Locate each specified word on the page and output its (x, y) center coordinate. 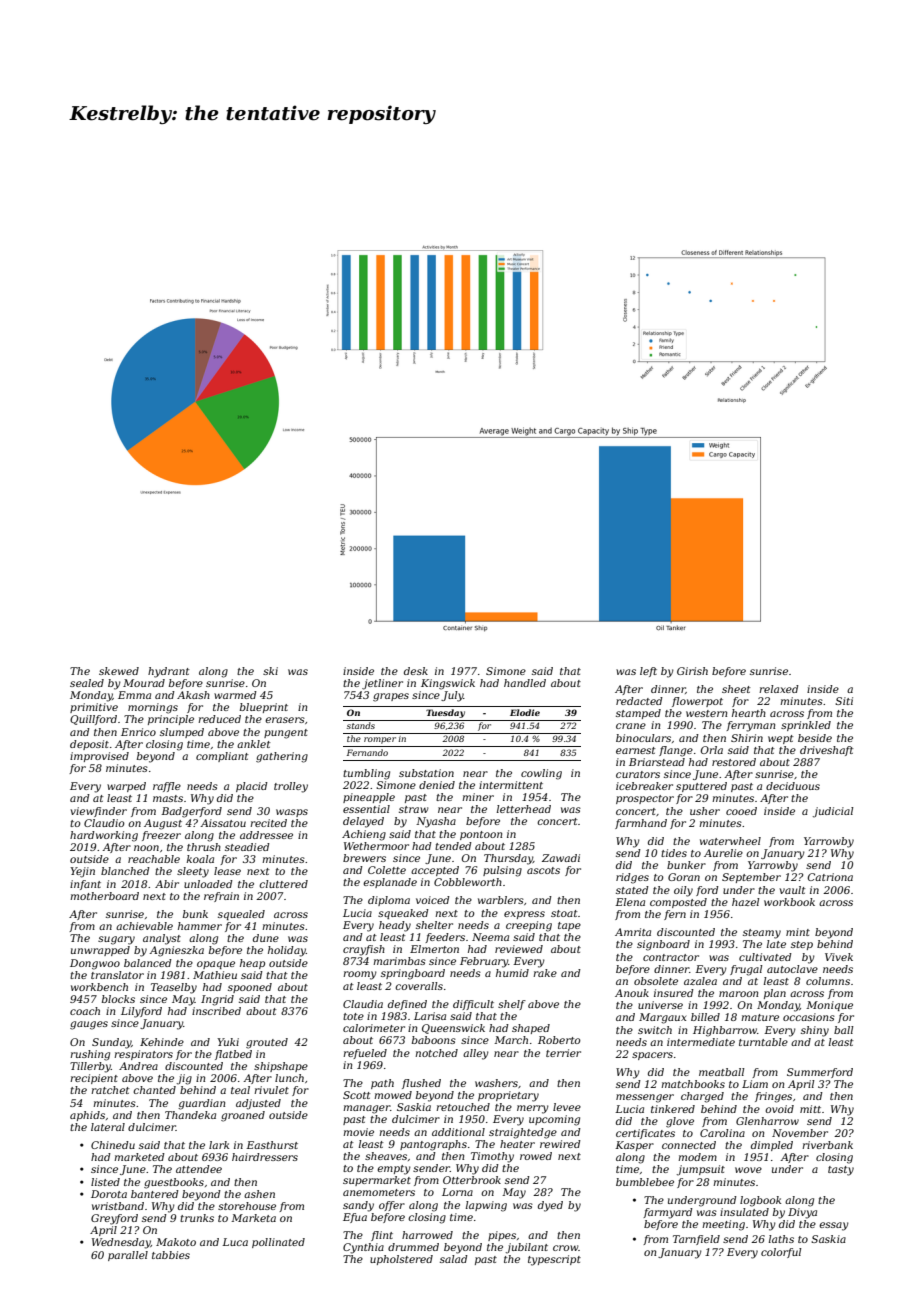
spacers (652, 1056)
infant (85, 885)
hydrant (169, 672)
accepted (435, 871)
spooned (250, 988)
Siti (844, 701)
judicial (833, 812)
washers (496, 1083)
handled (525, 683)
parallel (128, 1256)
